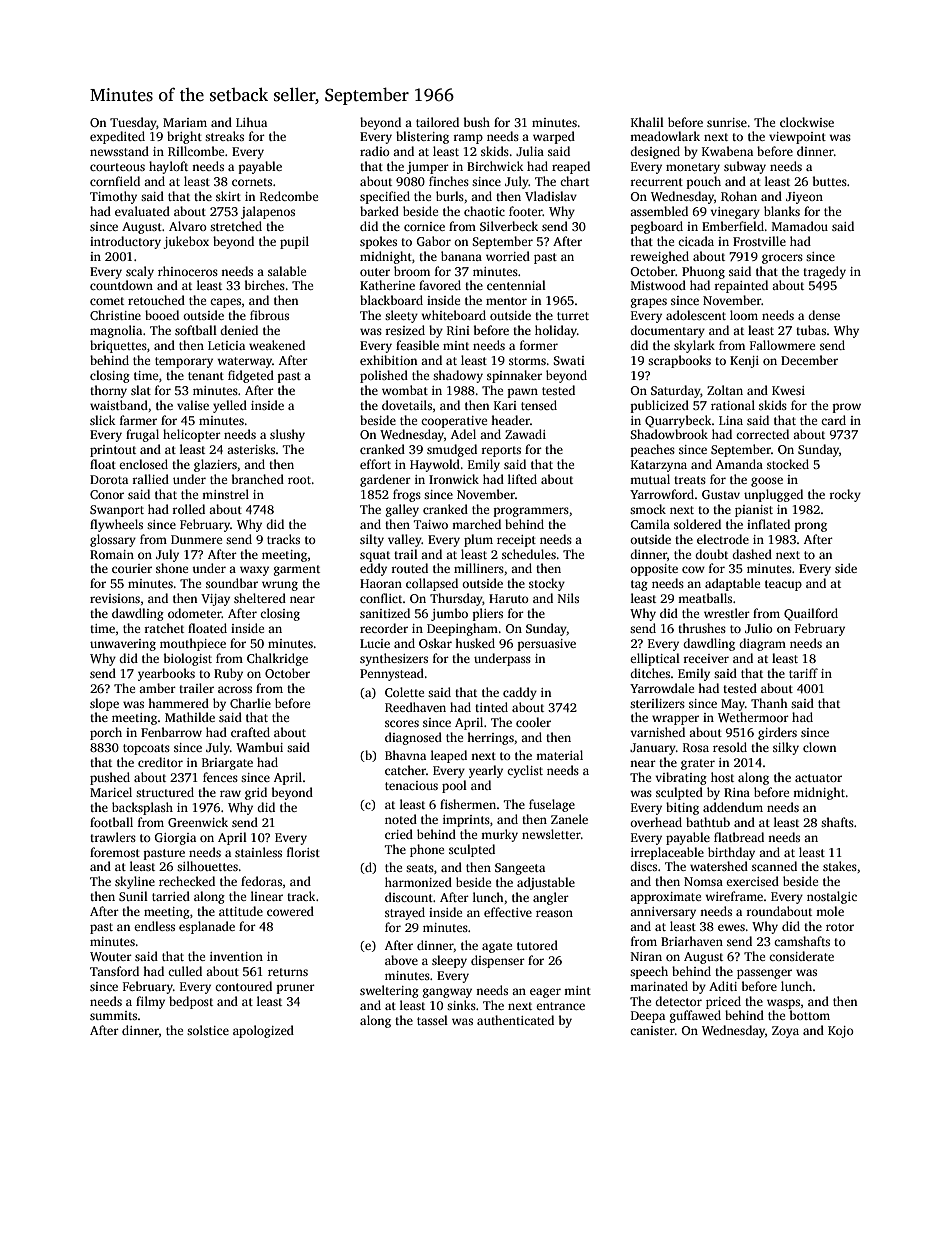 This screenshot has height=1233, width=952. Describe the element at coordinates (769, 703) in the screenshot. I see `Thanh` at that location.
